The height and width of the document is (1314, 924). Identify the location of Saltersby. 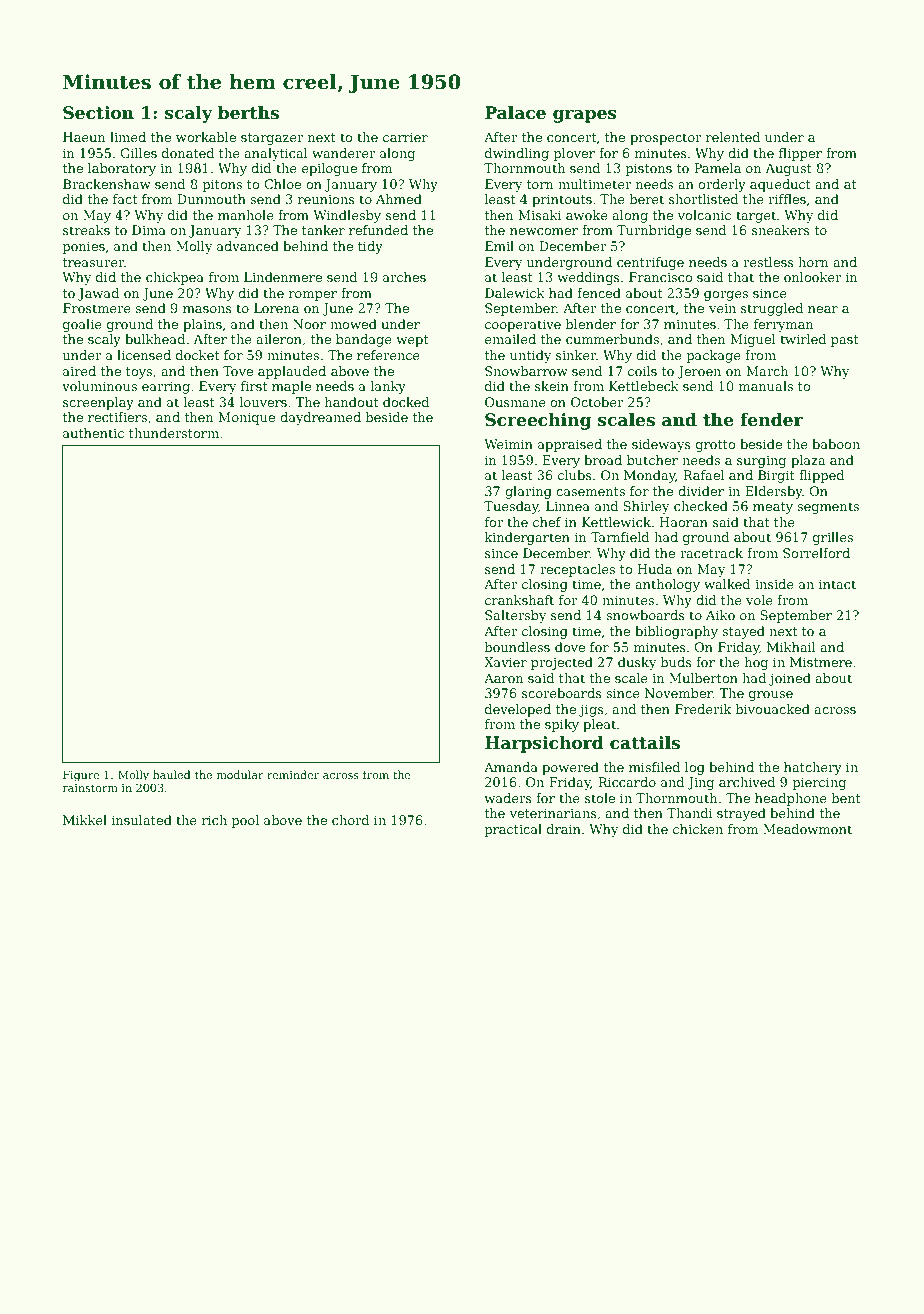
(515, 616).
